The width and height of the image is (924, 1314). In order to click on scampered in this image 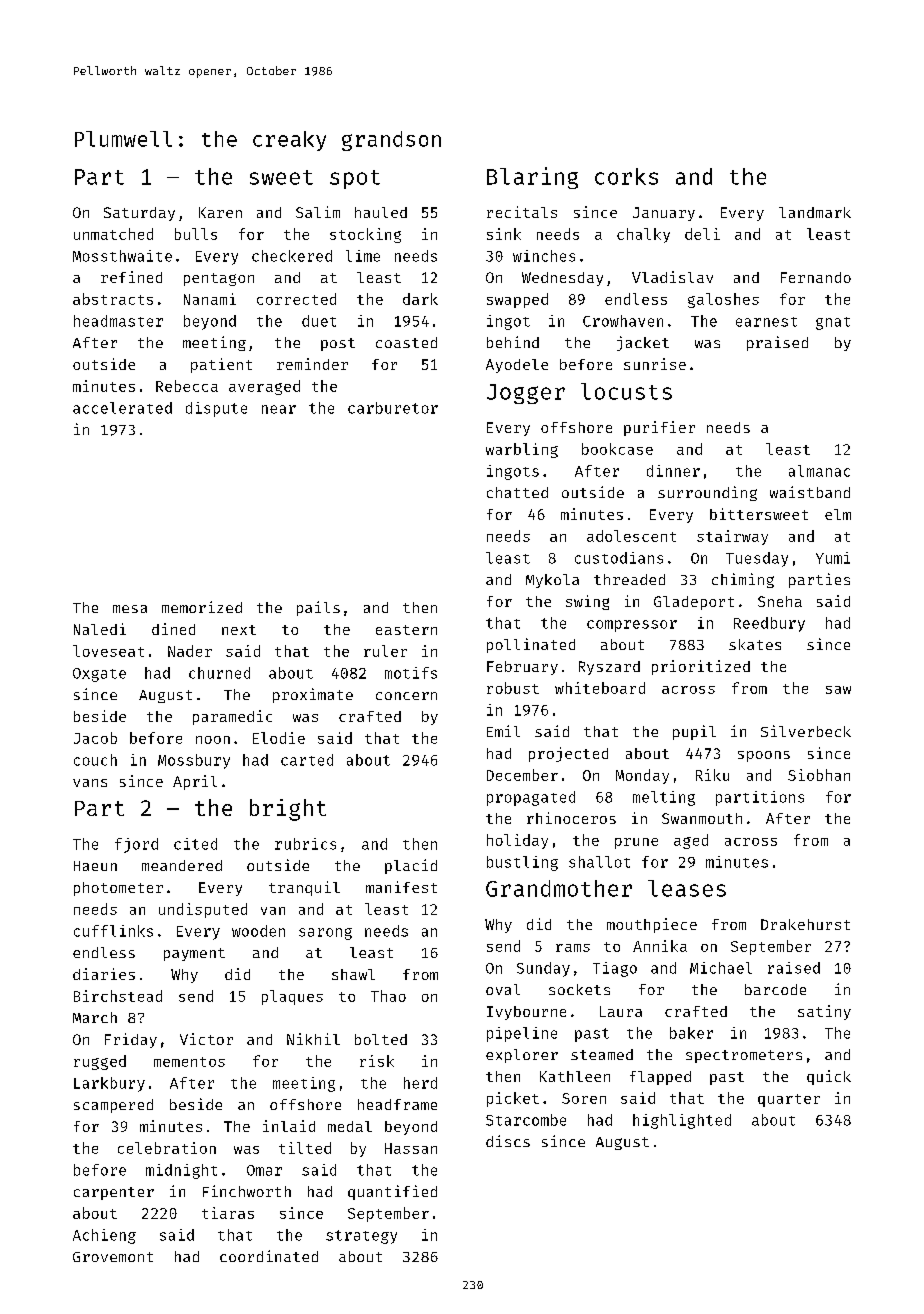, I will do `click(113, 1106)`.
